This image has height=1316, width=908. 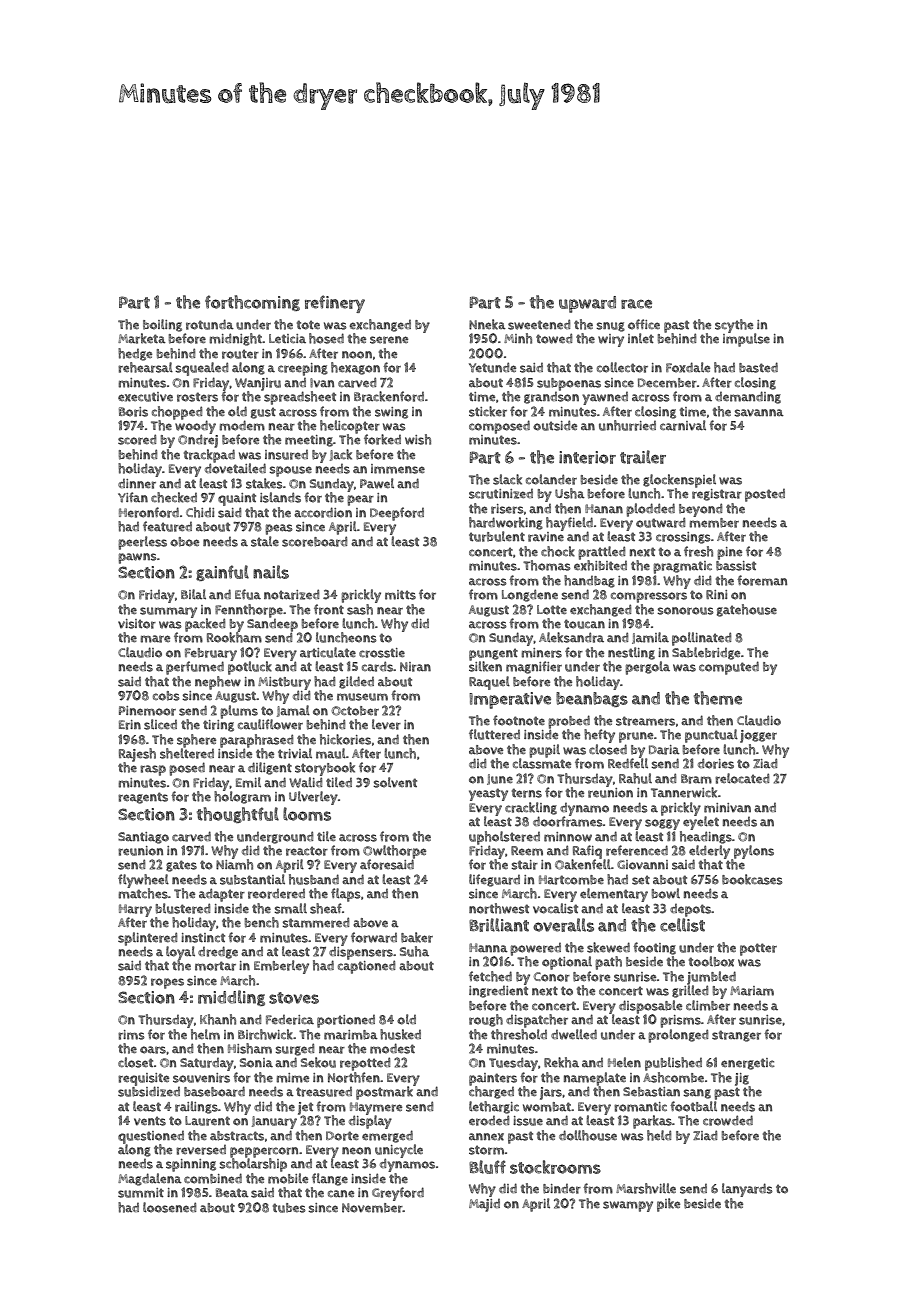 I want to click on Greyford, so click(x=398, y=1194).
